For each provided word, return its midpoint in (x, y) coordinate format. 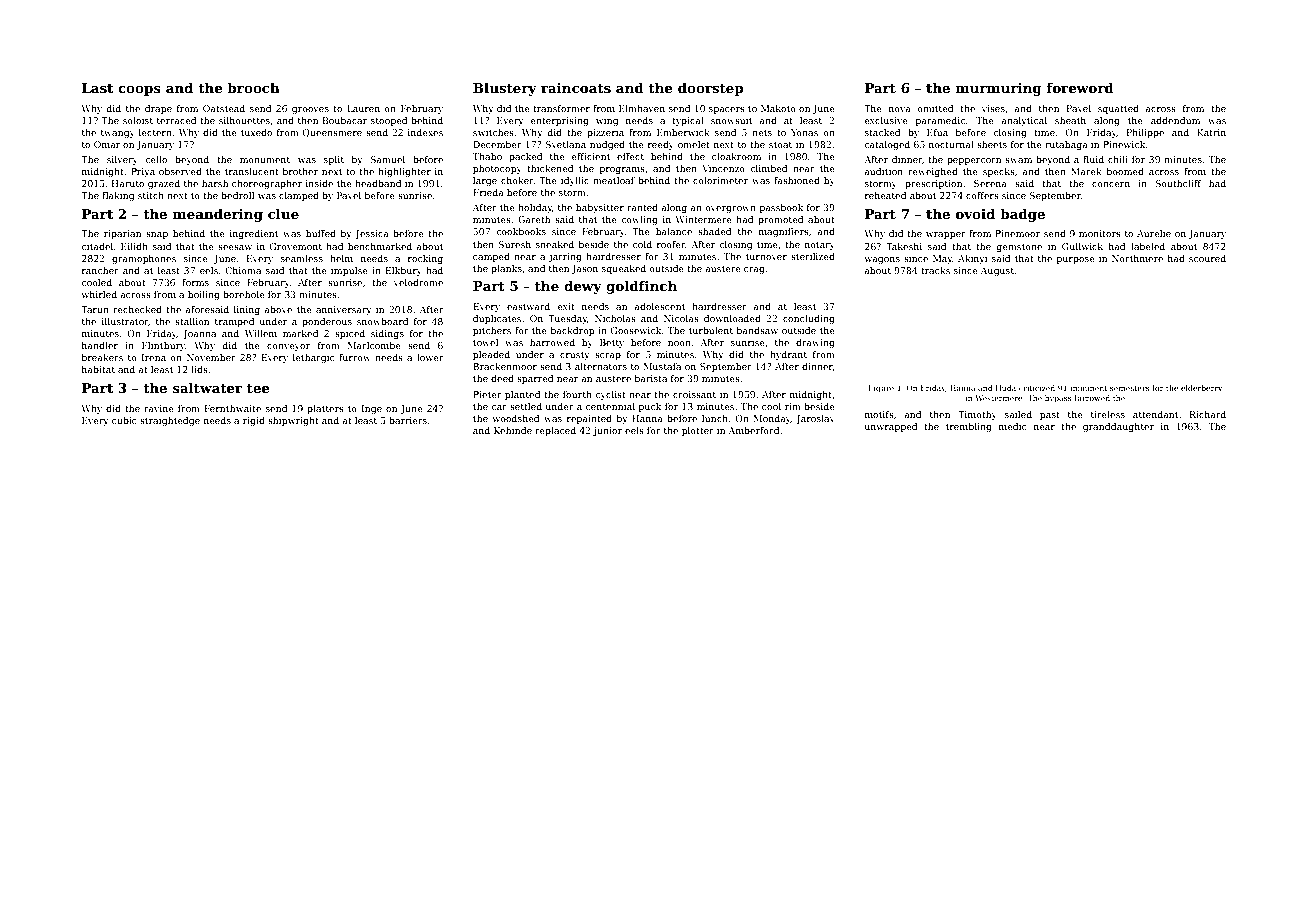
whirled (99, 294)
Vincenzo (723, 168)
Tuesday (567, 319)
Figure (881, 389)
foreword (1080, 87)
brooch (253, 87)
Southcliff (1178, 183)
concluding (809, 319)
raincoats (576, 88)
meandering (217, 215)
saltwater (208, 387)
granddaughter (1118, 427)
